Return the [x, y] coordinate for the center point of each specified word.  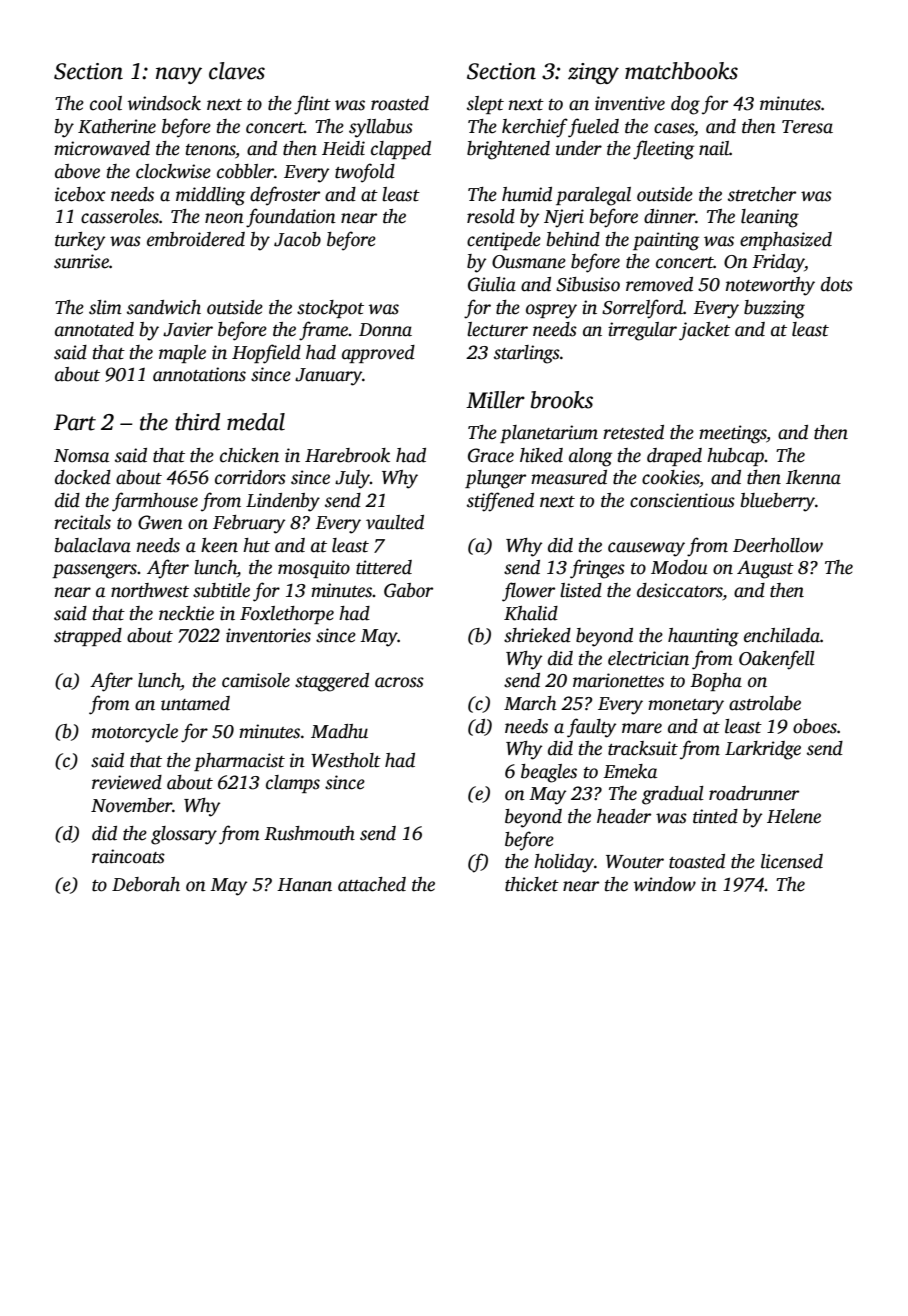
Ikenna [813, 477]
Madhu [339, 731]
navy [179, 75]
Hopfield [266, 354]
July [352, 479]
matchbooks [681, 71]
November [132, 805]
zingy [593, 73]
